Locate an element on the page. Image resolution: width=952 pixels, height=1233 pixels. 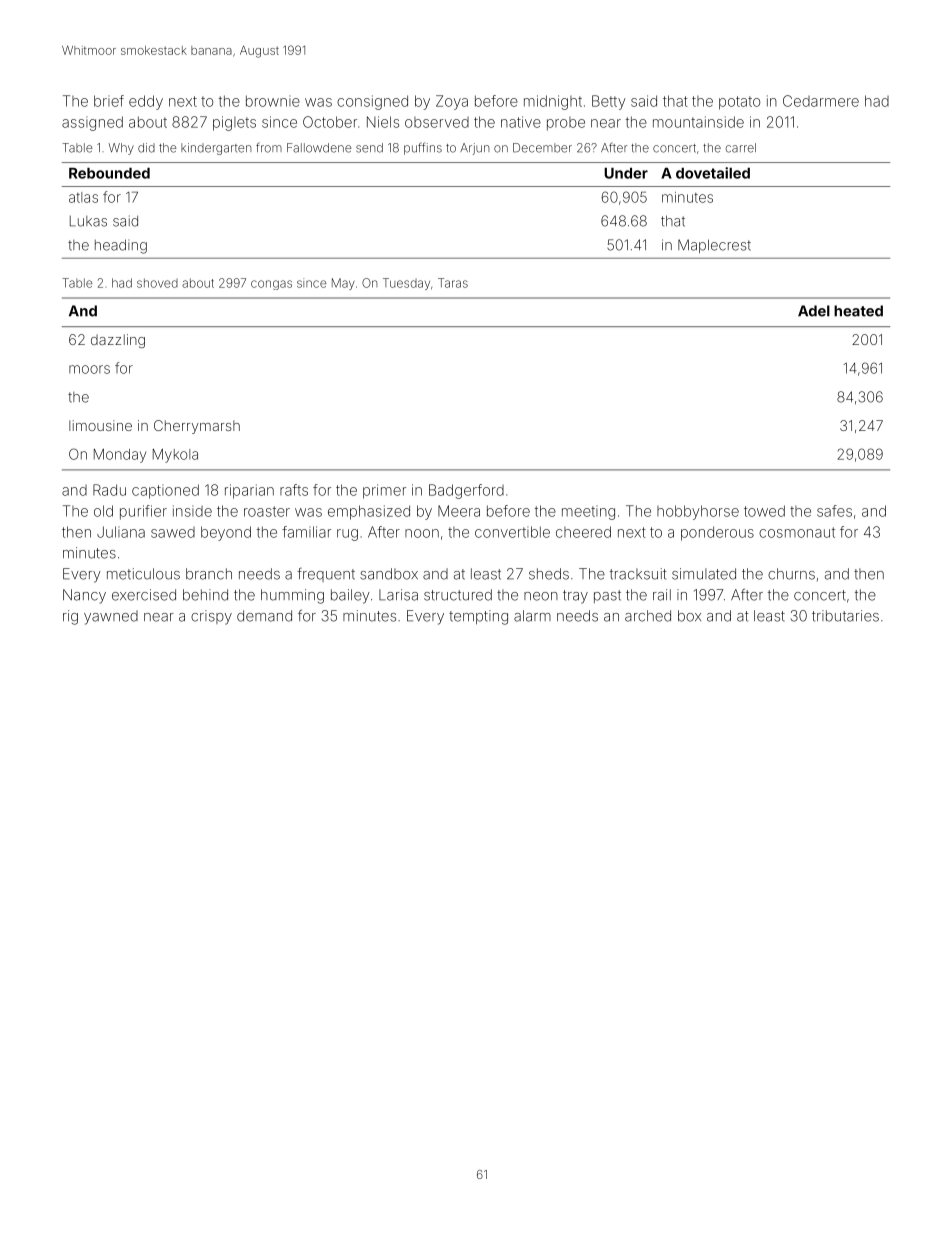
arched is located at coordinates (648, 616).
